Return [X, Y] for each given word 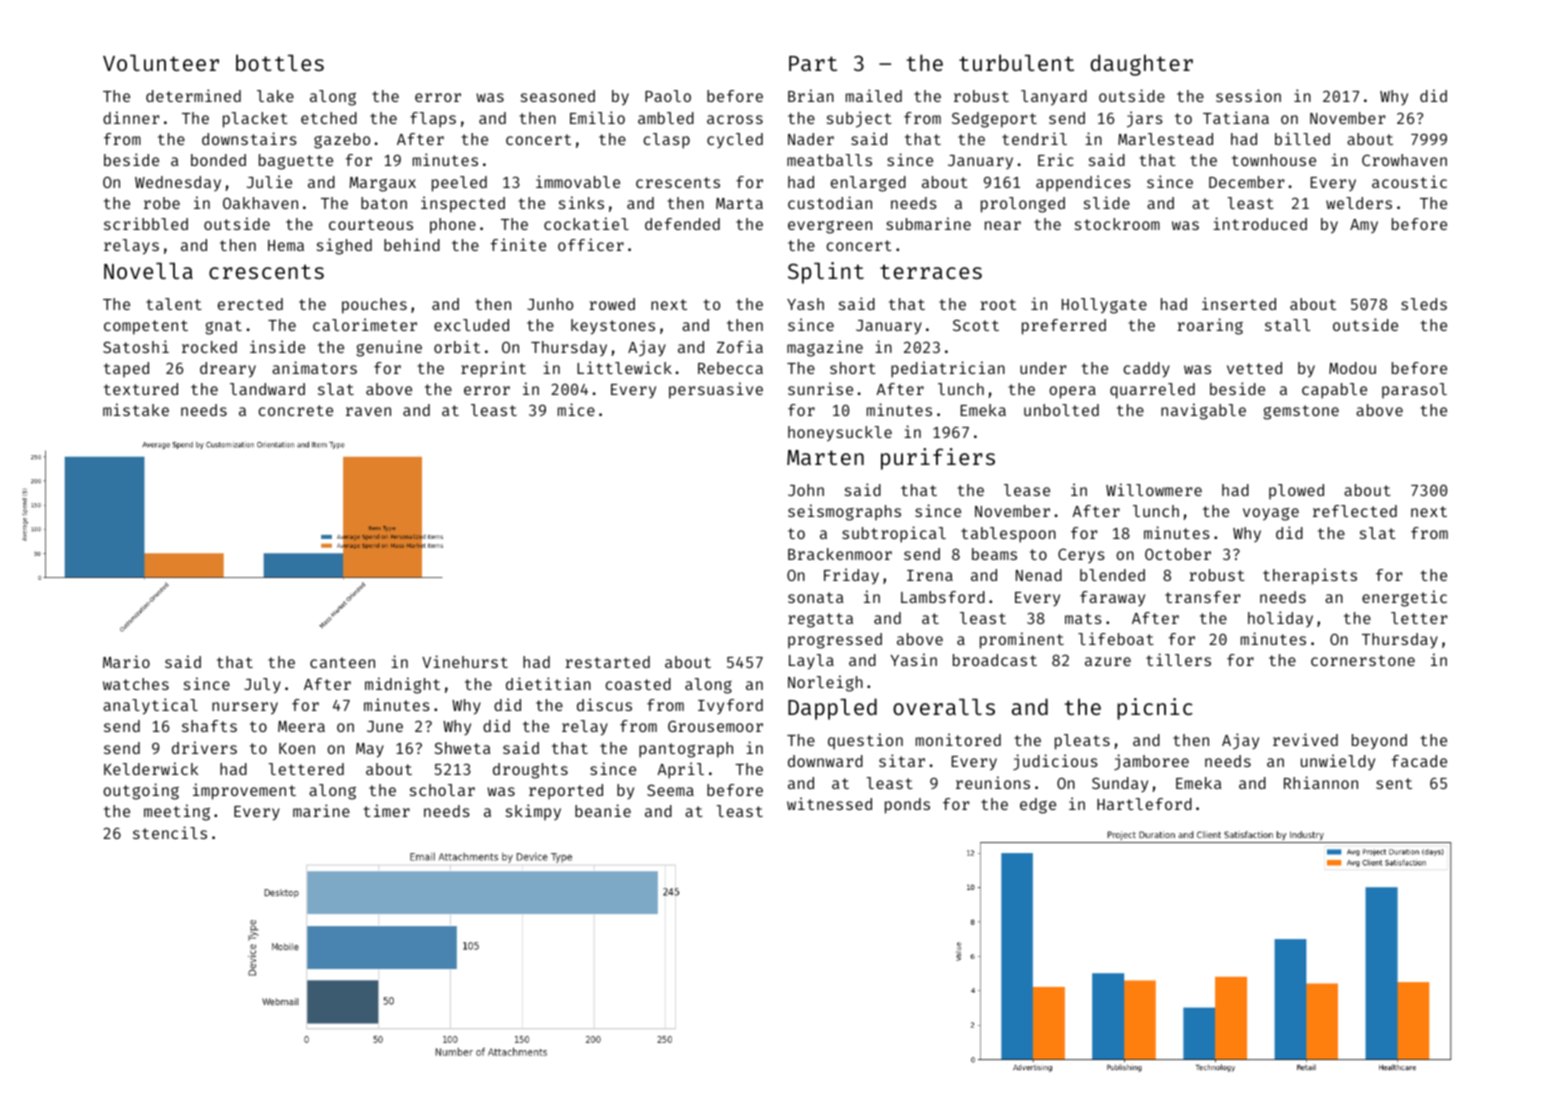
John [806, 490]
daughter [1142, 65]
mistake [136, 409]
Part [813, 63]
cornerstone [1363, 660]
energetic [1404, 598]
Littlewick [624, 367]
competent [146, 327]
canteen [342, 662]
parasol [1414, 390]
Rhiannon [1321, 782]
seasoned [558, 96]
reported [566, 791]
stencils [170, 832]
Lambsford [943, 597]
